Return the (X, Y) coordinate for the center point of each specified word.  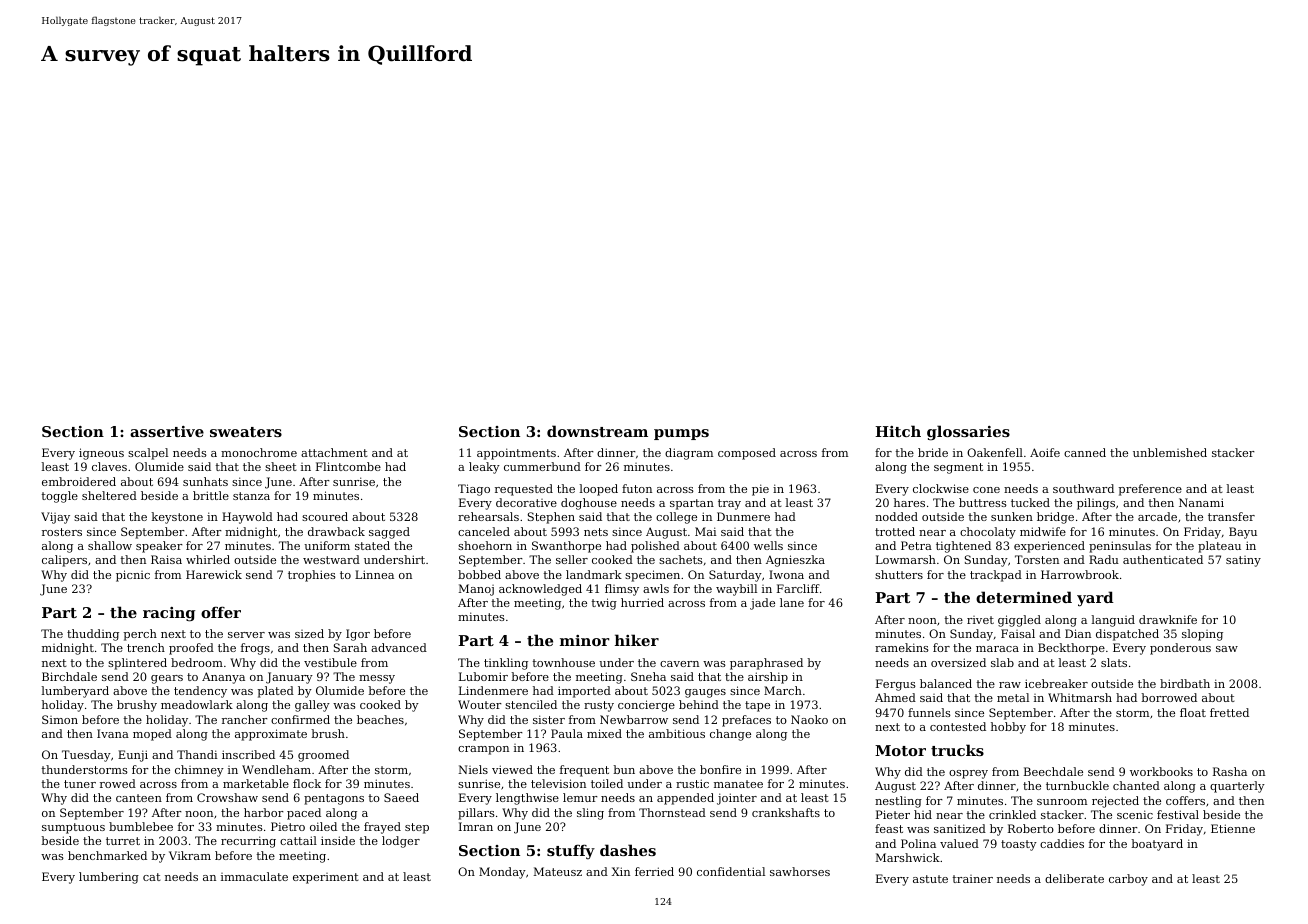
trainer (972, 879)
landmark (594, 574)
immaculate (254, 876)
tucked (1030, 502)
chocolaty (988, 533)
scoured (325, 516)
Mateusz (558, 871)
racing (169, 614)
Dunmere (743, 516)
